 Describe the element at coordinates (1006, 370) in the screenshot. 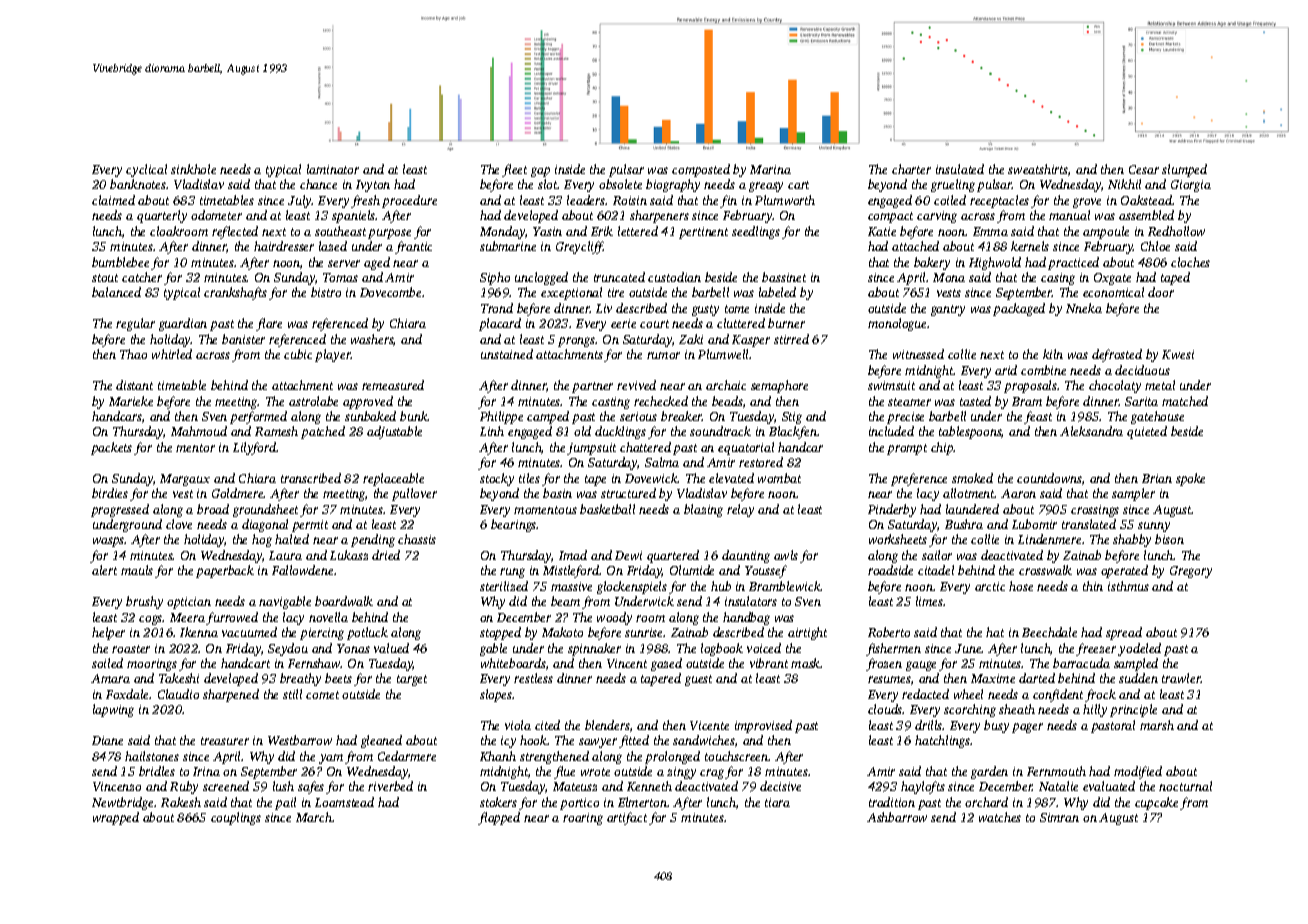

I see `arid` at that location.
